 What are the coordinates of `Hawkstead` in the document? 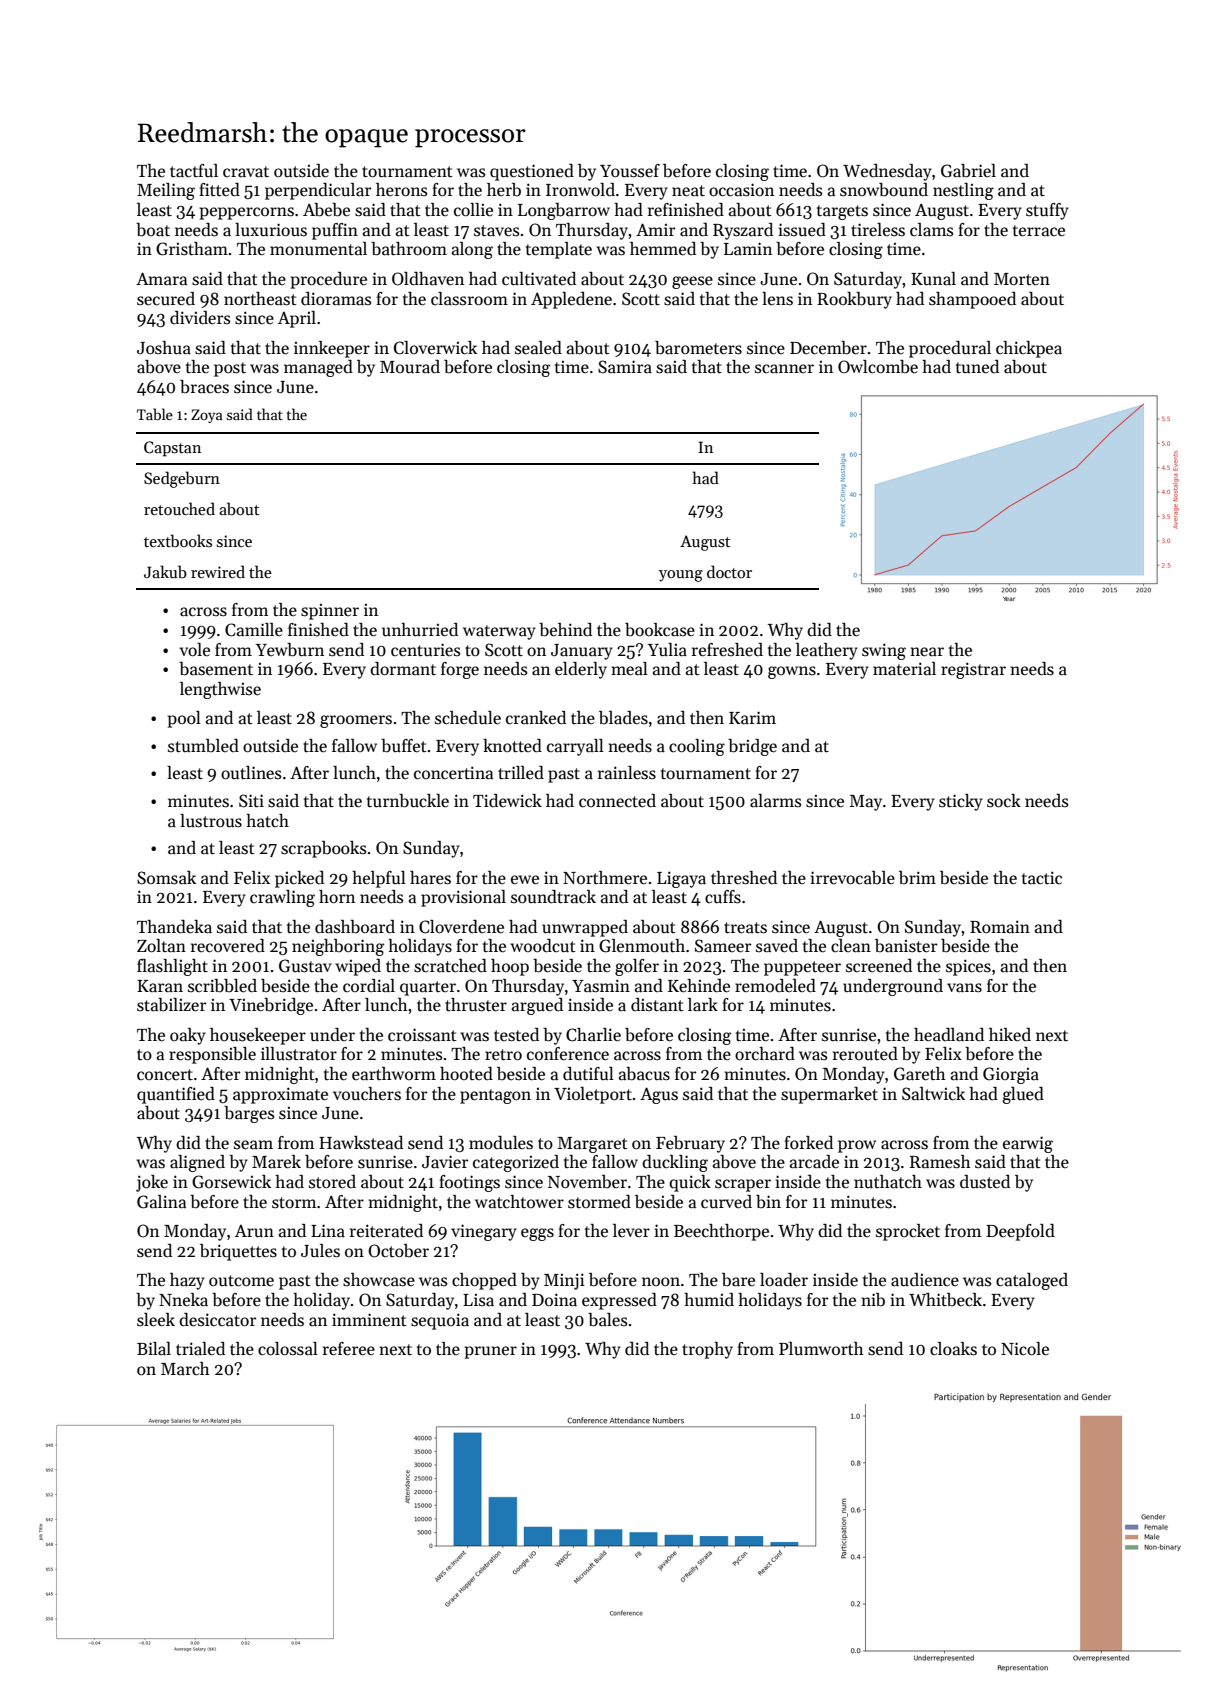 It's located at (361, 1143).
